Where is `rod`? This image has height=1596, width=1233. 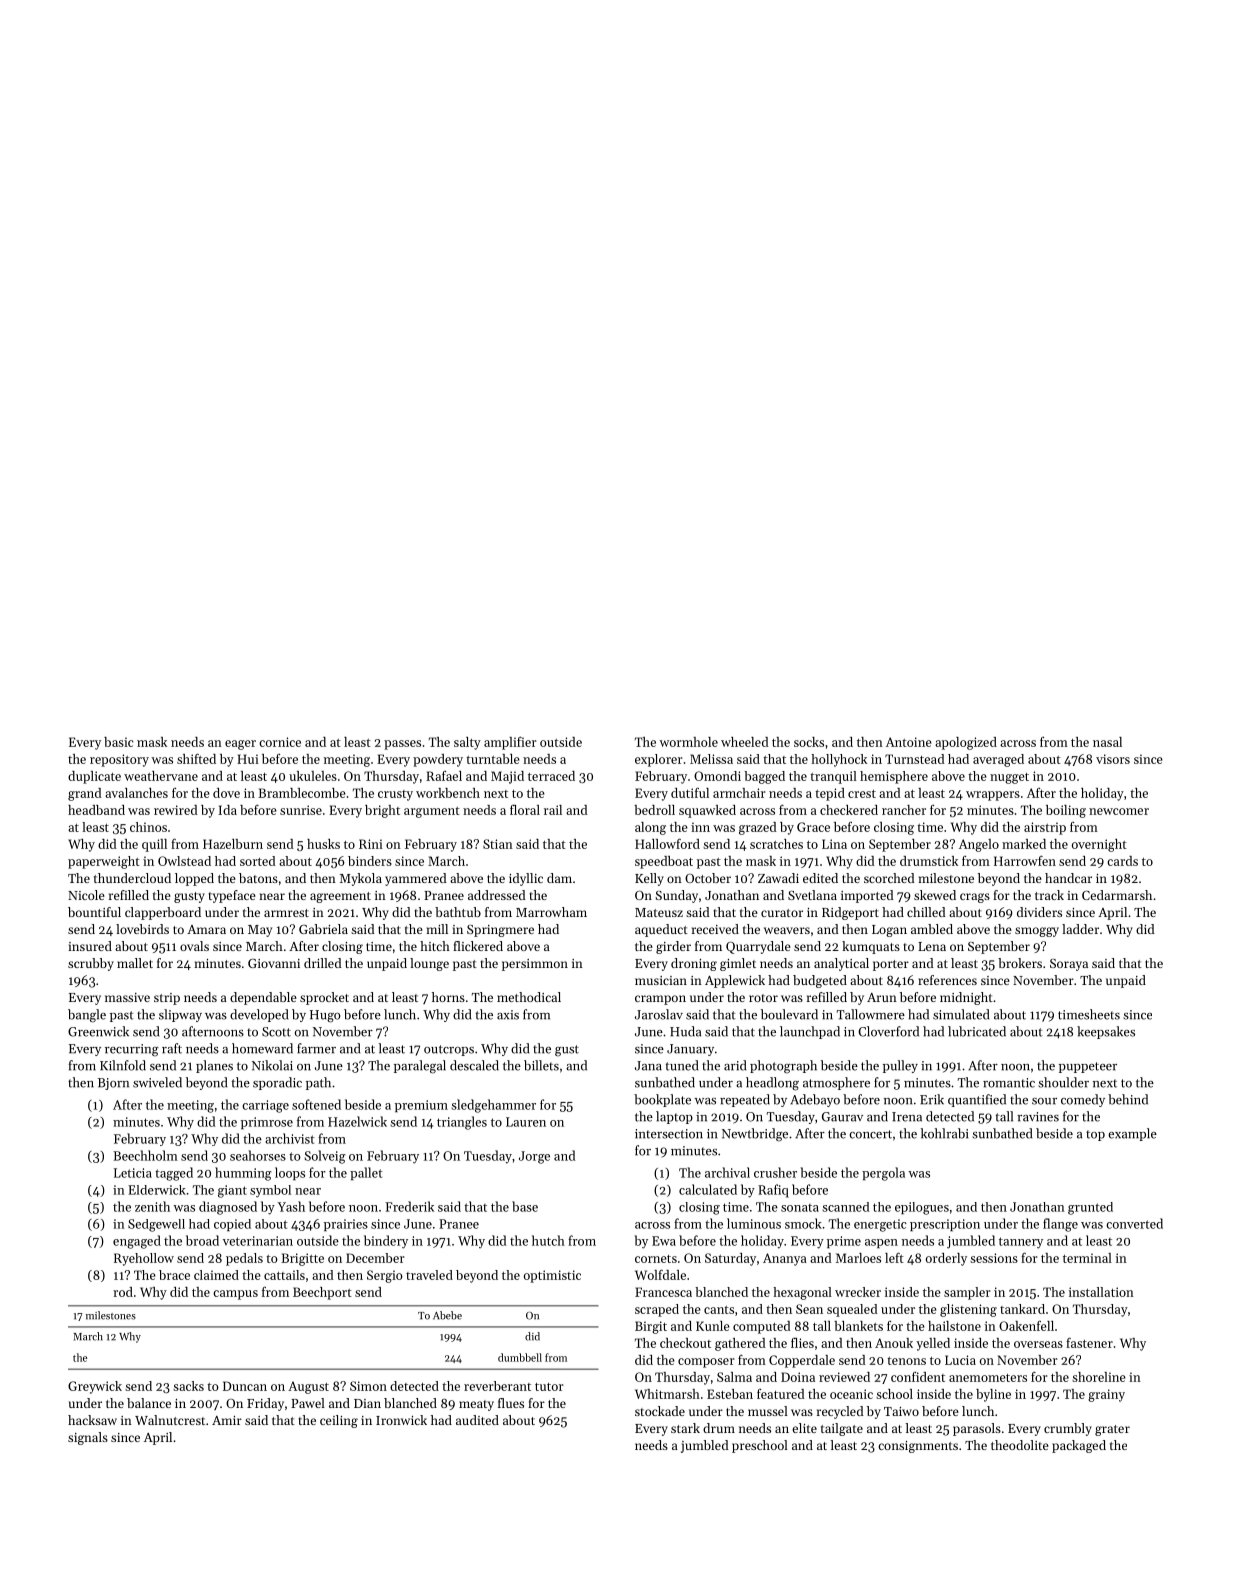
rod is located at coordinates (123, 1292).
